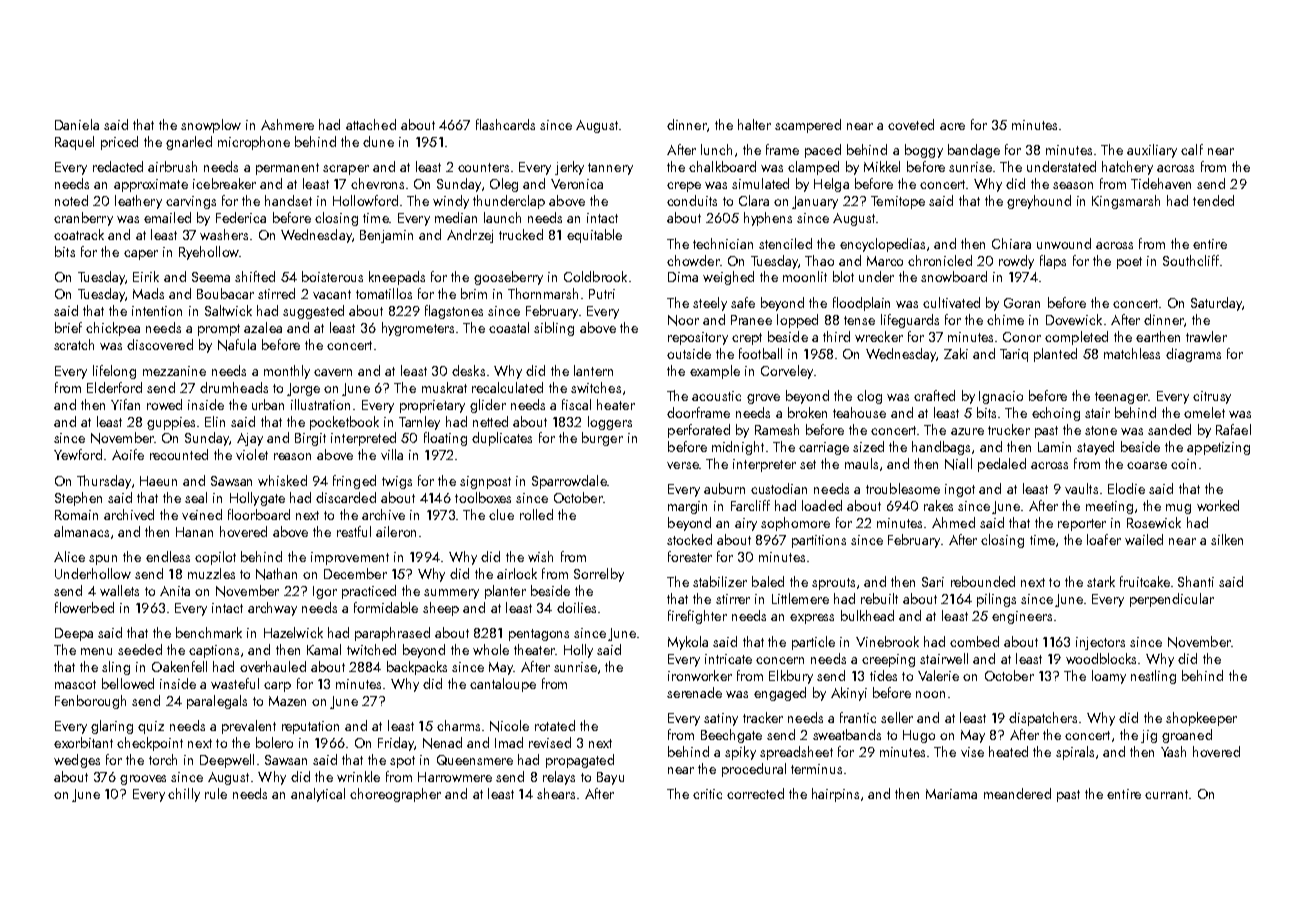 This screenshot has width=1308, height=924. What do you see at coordinates (211, 573) in the screenshot?
I see `muzzles` at bounding box center [211, 573].
